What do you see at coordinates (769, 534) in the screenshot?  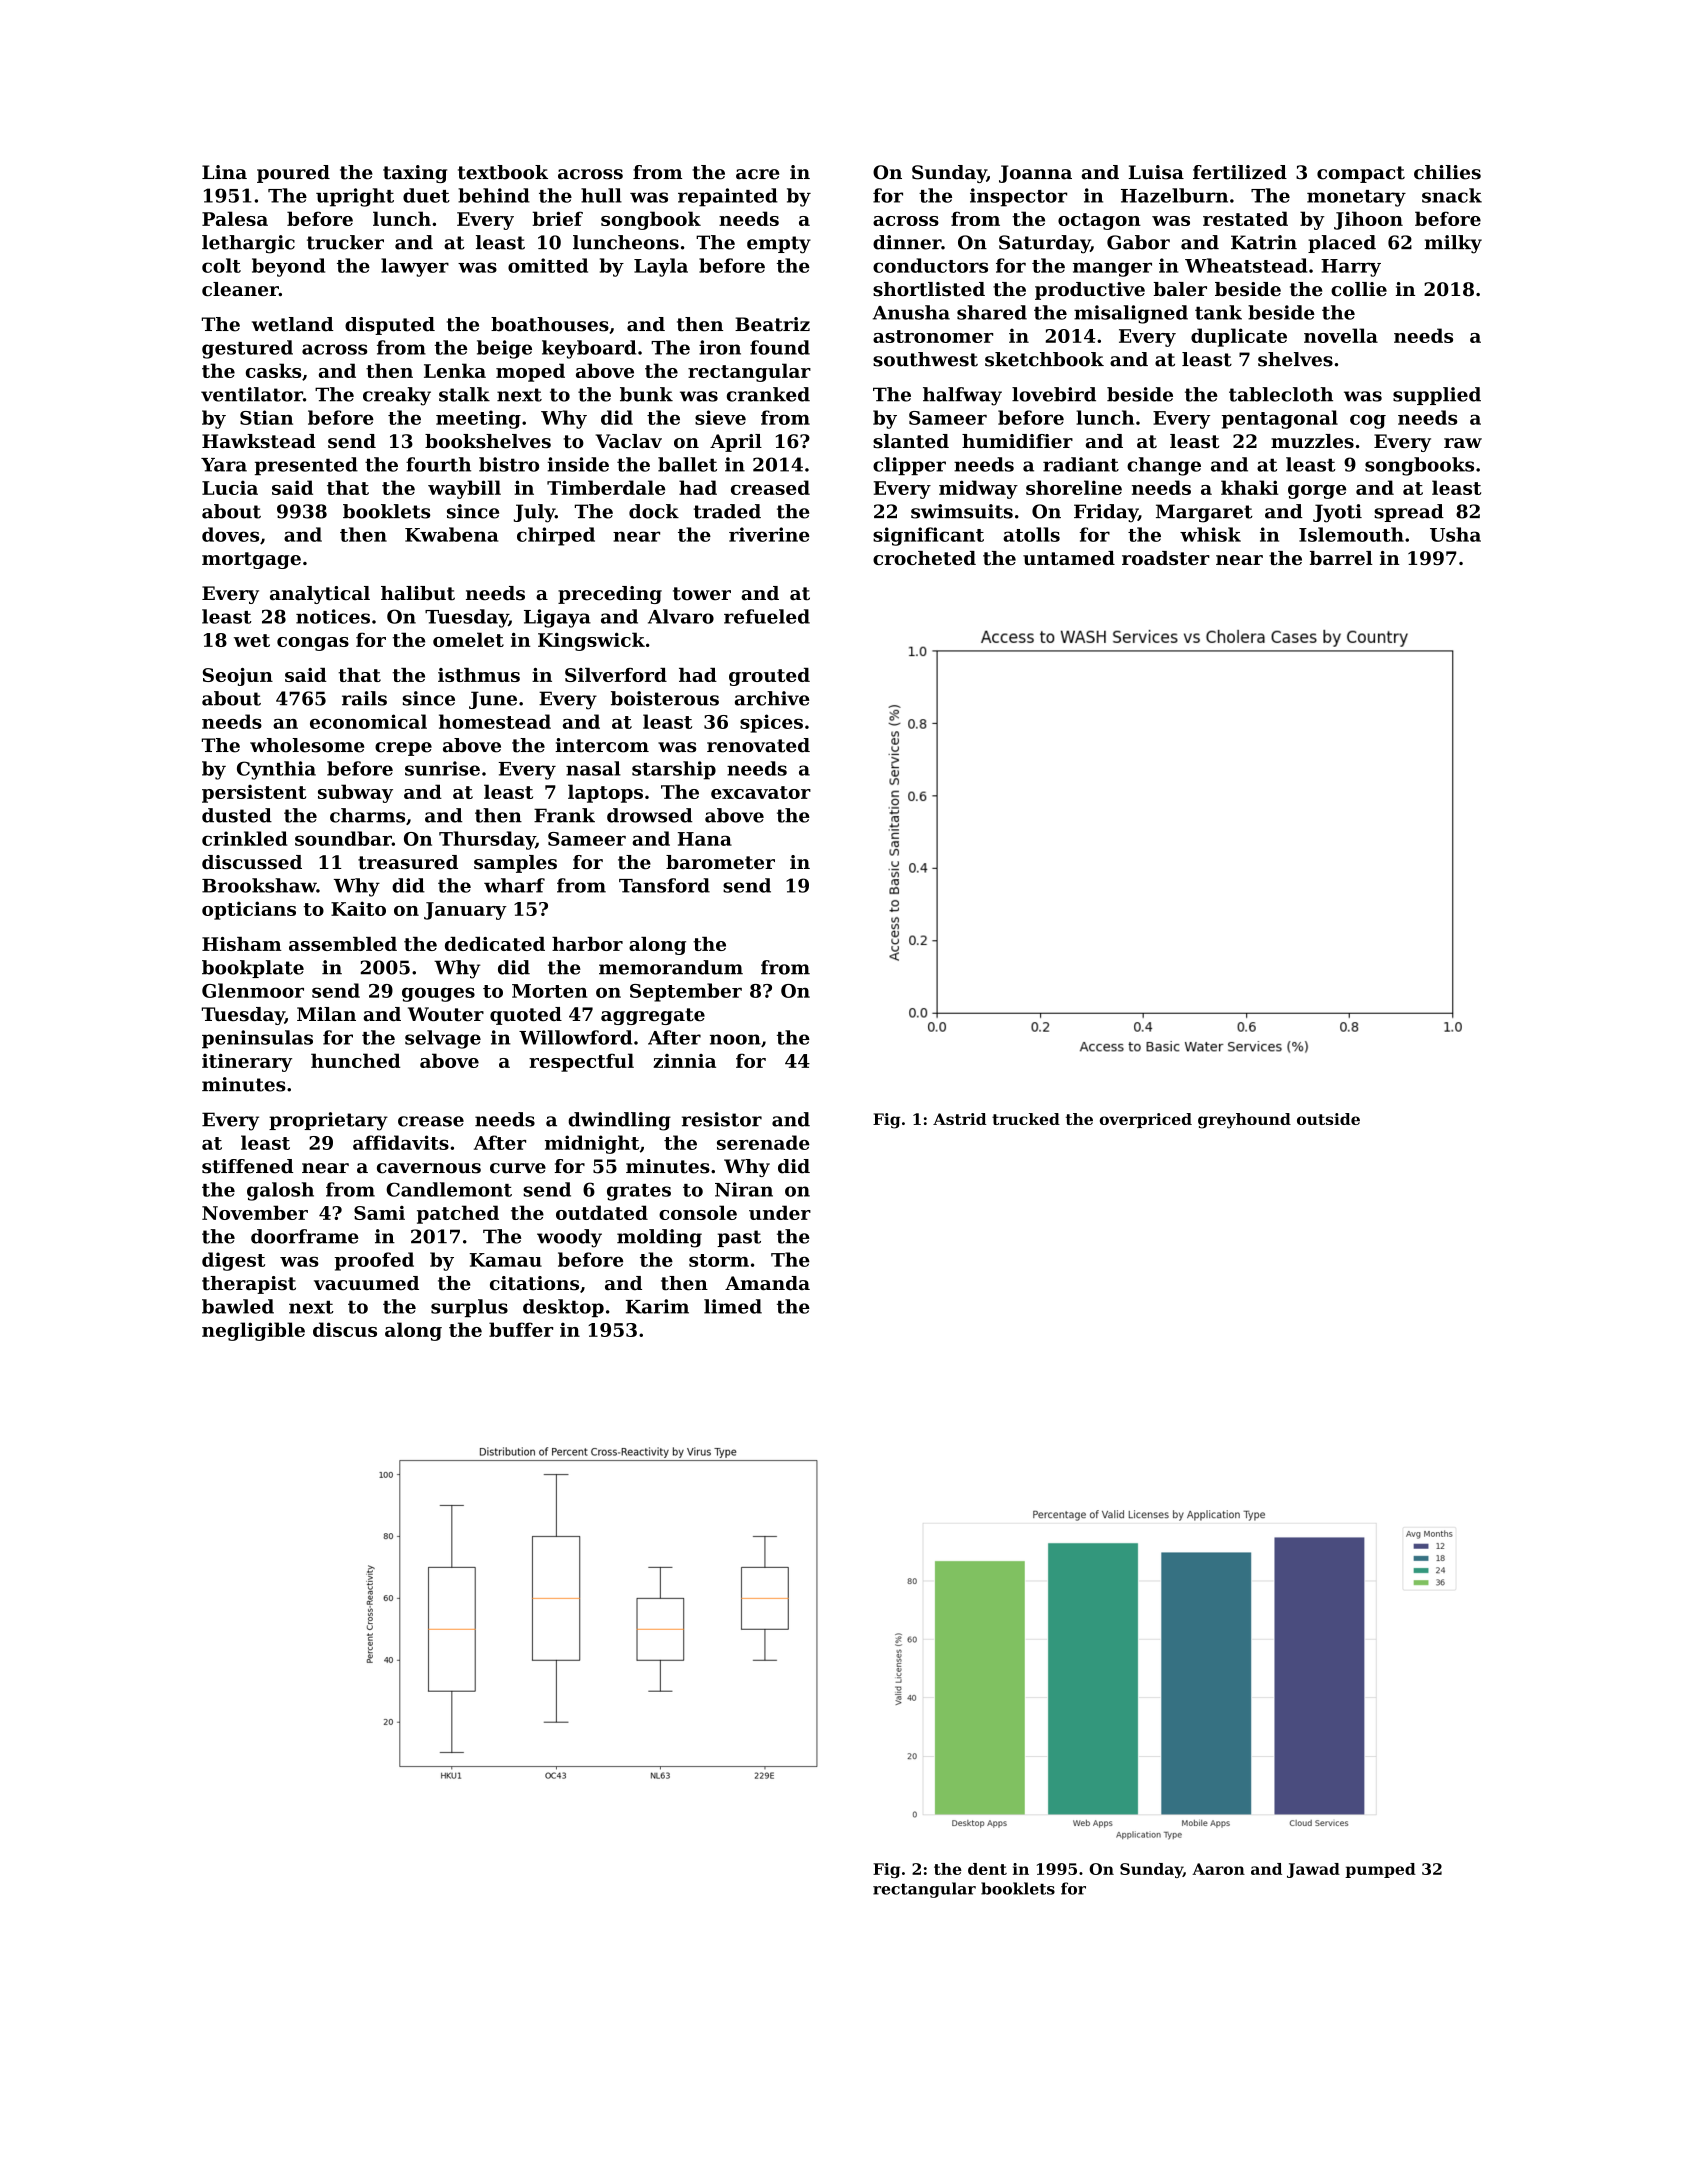 I see `riverine` at bounding box center [769, 534].
